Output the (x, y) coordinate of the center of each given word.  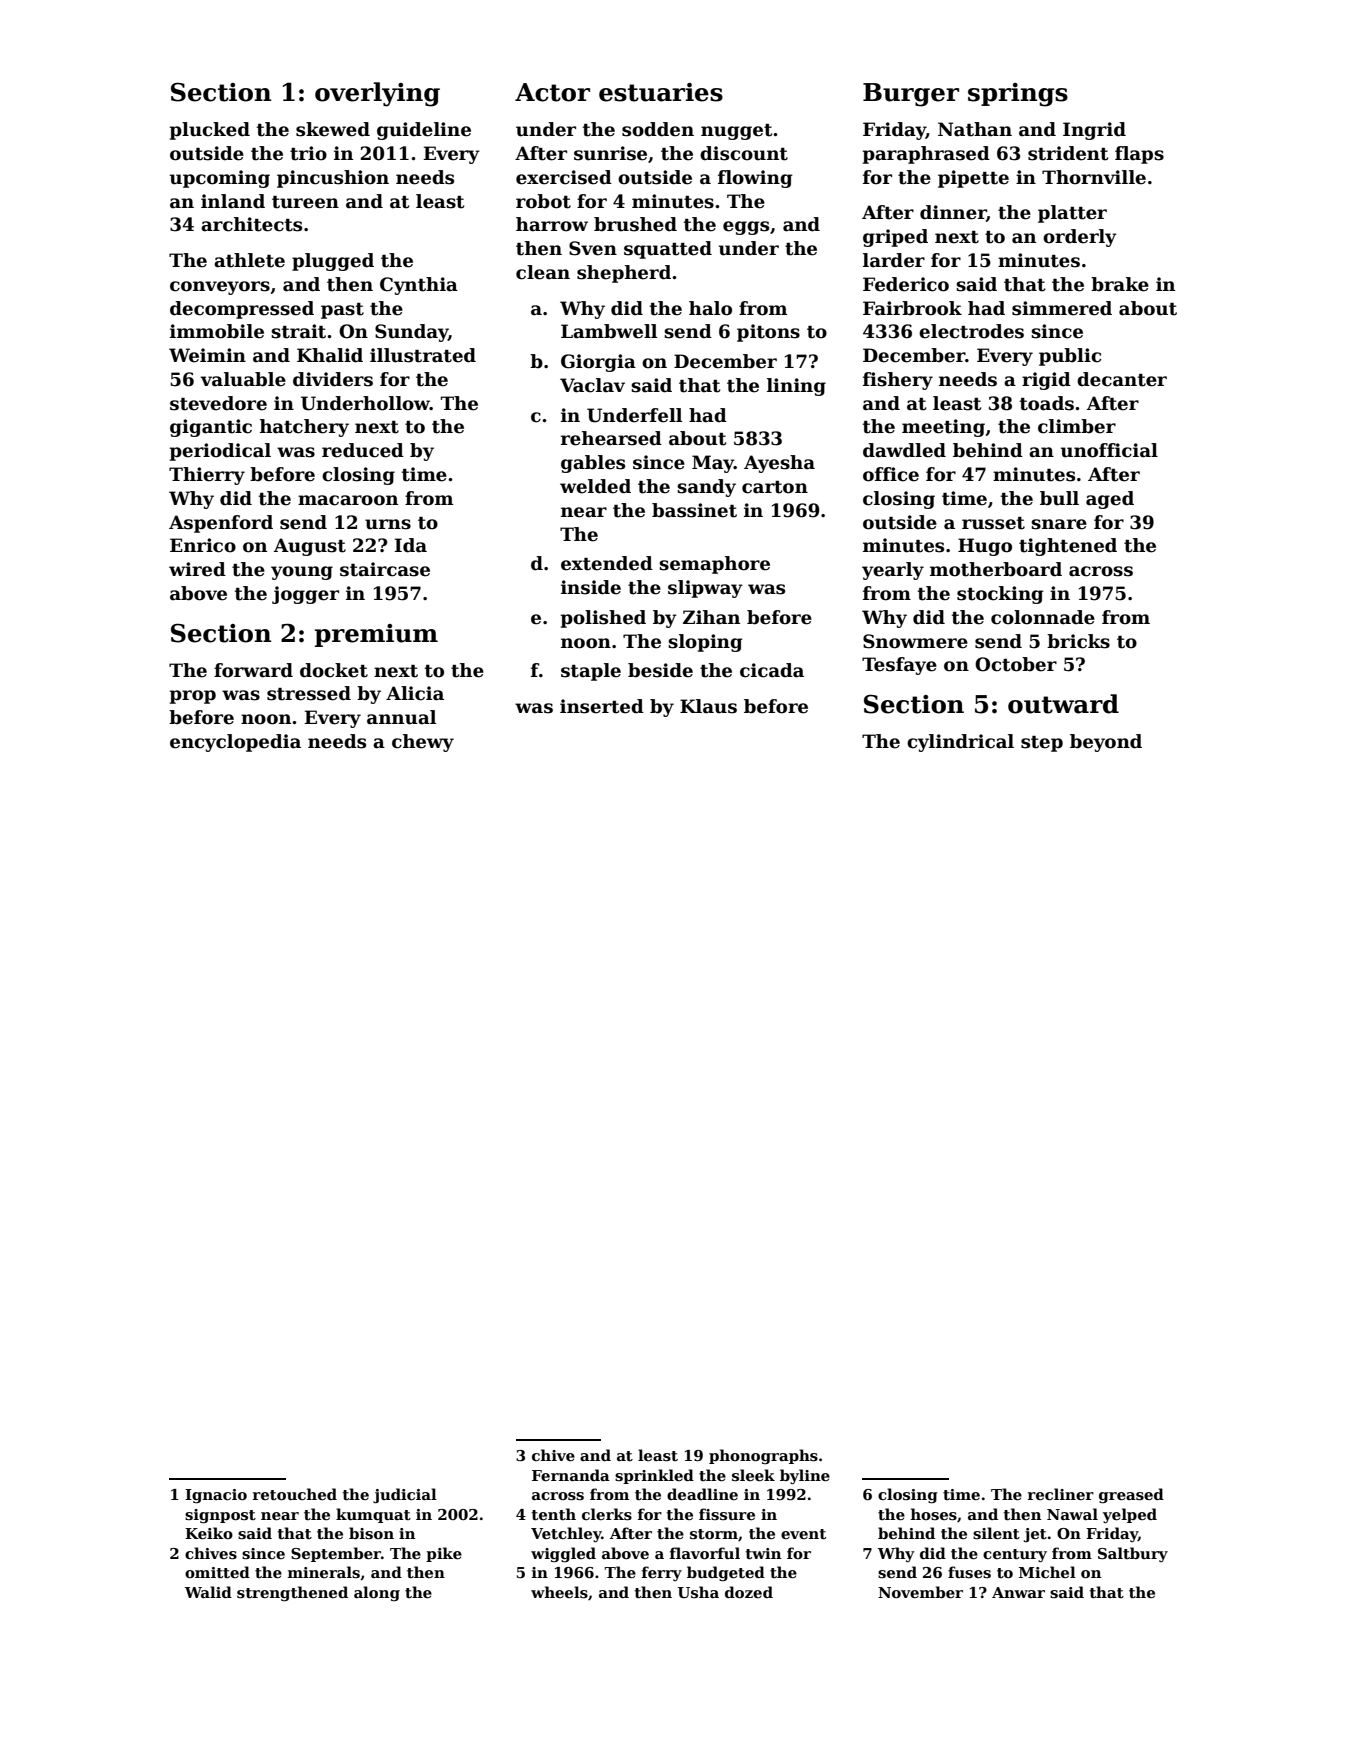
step (1042, 744)
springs (1018, 95)
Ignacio (216, 1496)
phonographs (763, 1457)
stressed (309, 693)
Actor (552, 92)
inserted (602, 706)
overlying (377, 94)
